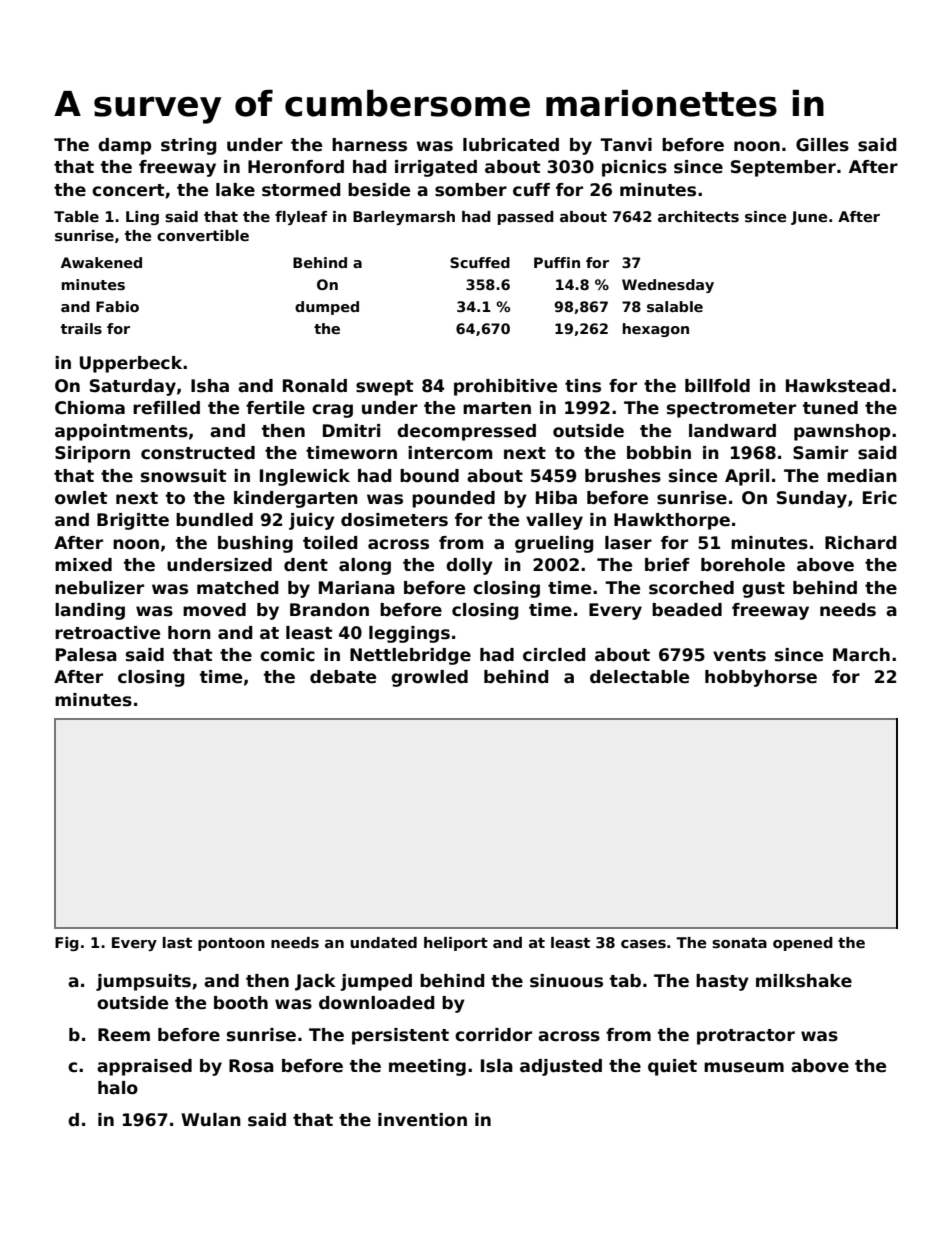  Describe the element at coordinates (626, 145) in the page. I see `Tanvi` at that location.
